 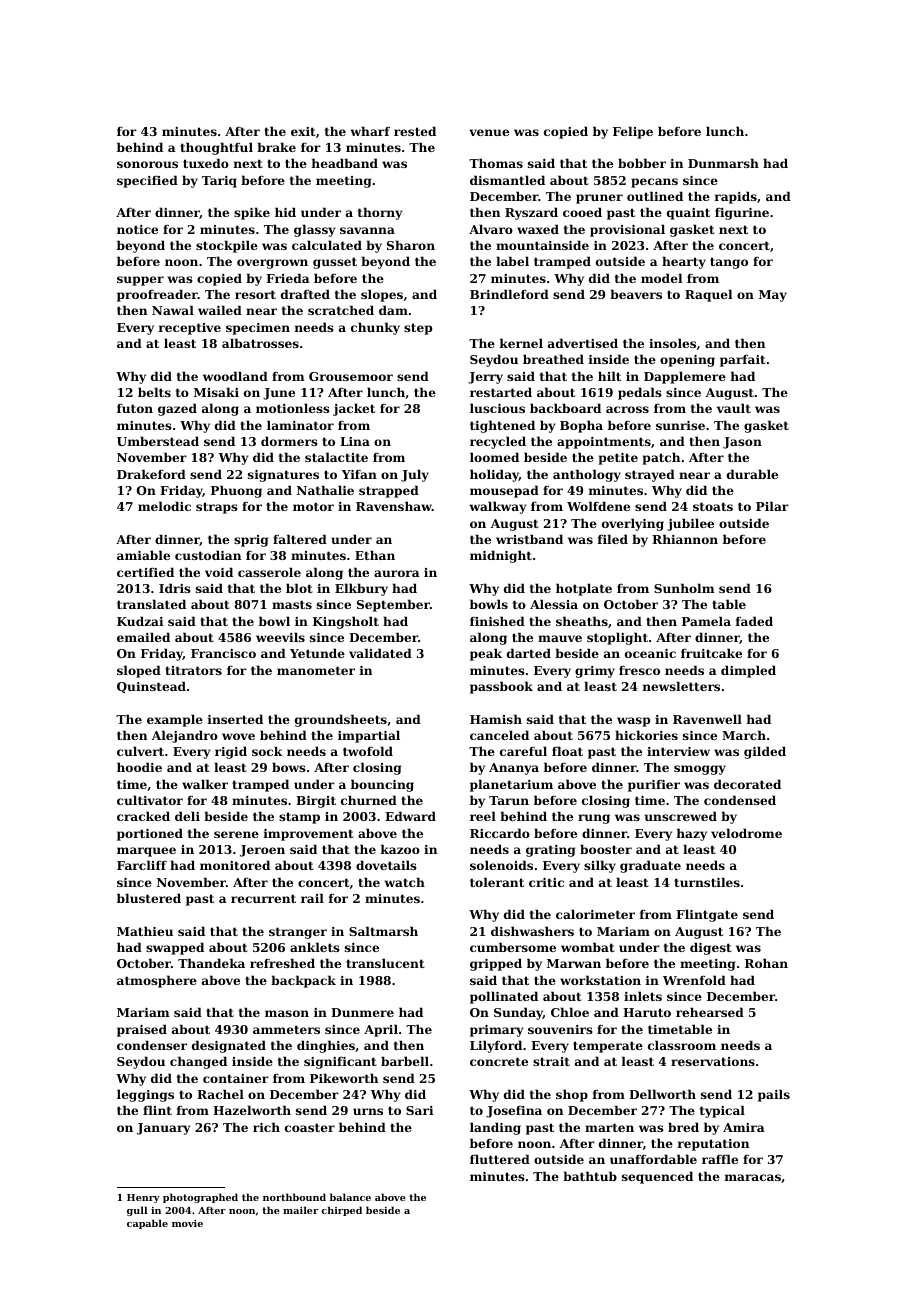 I want to click on step, so click(x=418, y=329).
